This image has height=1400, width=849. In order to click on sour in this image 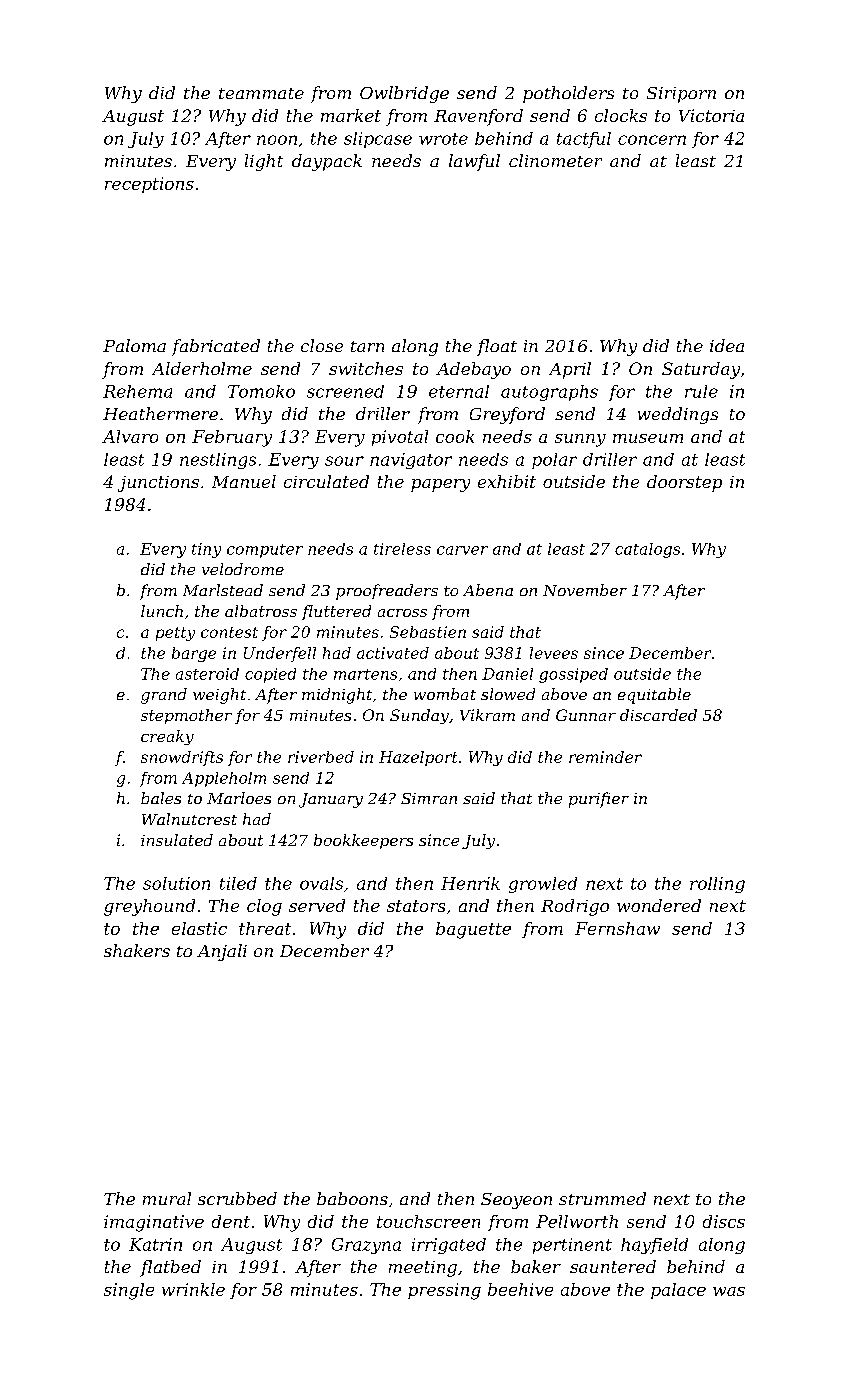, I will do `click(344, 461)`.
